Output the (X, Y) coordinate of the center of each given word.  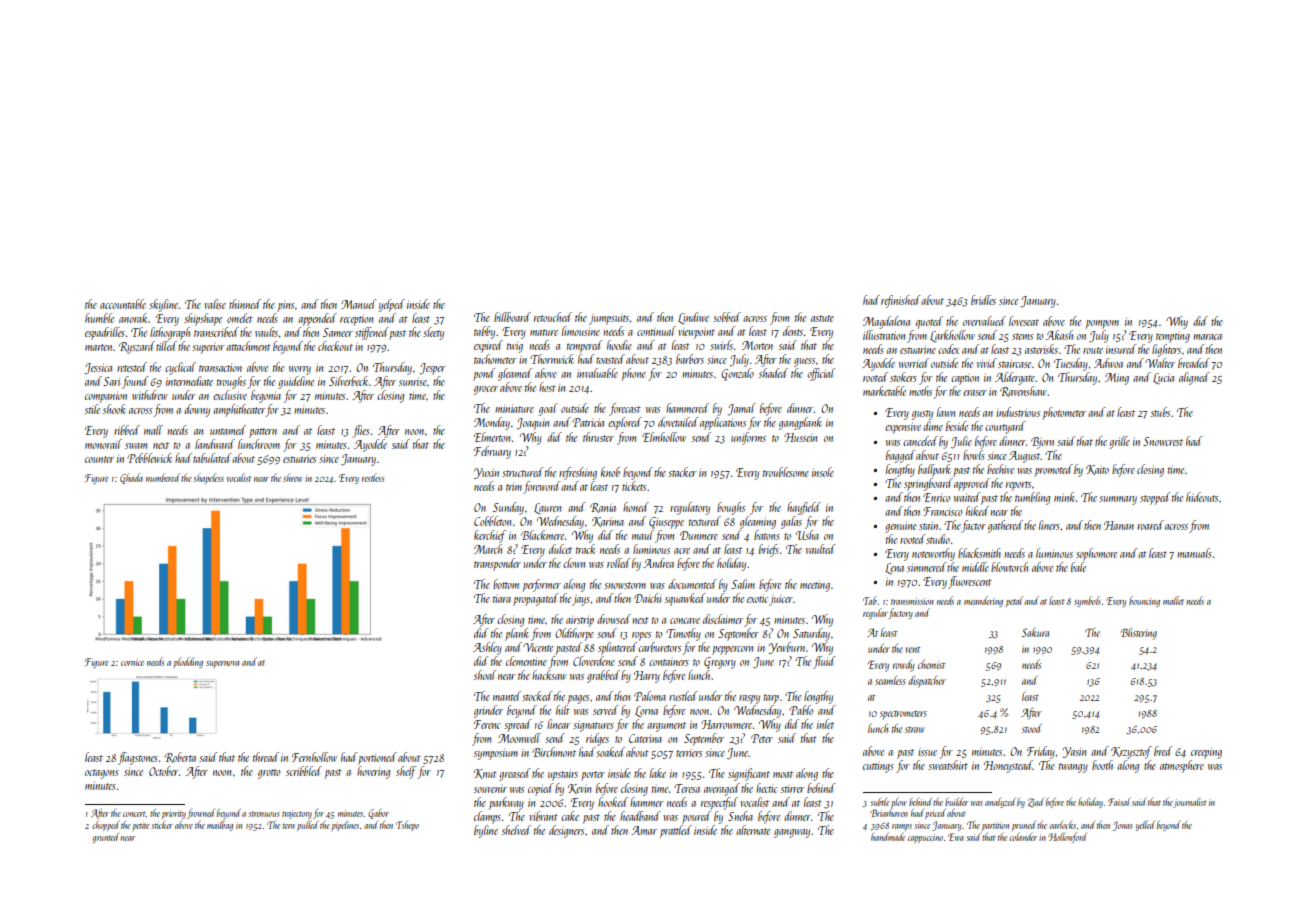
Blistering (1138, 633)
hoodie (619, 345)
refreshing (578, 473)
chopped (105, 826)
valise (215, 304)
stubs (1160, 412)
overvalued (984, 321)
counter (99, 459)
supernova (222, 664)
